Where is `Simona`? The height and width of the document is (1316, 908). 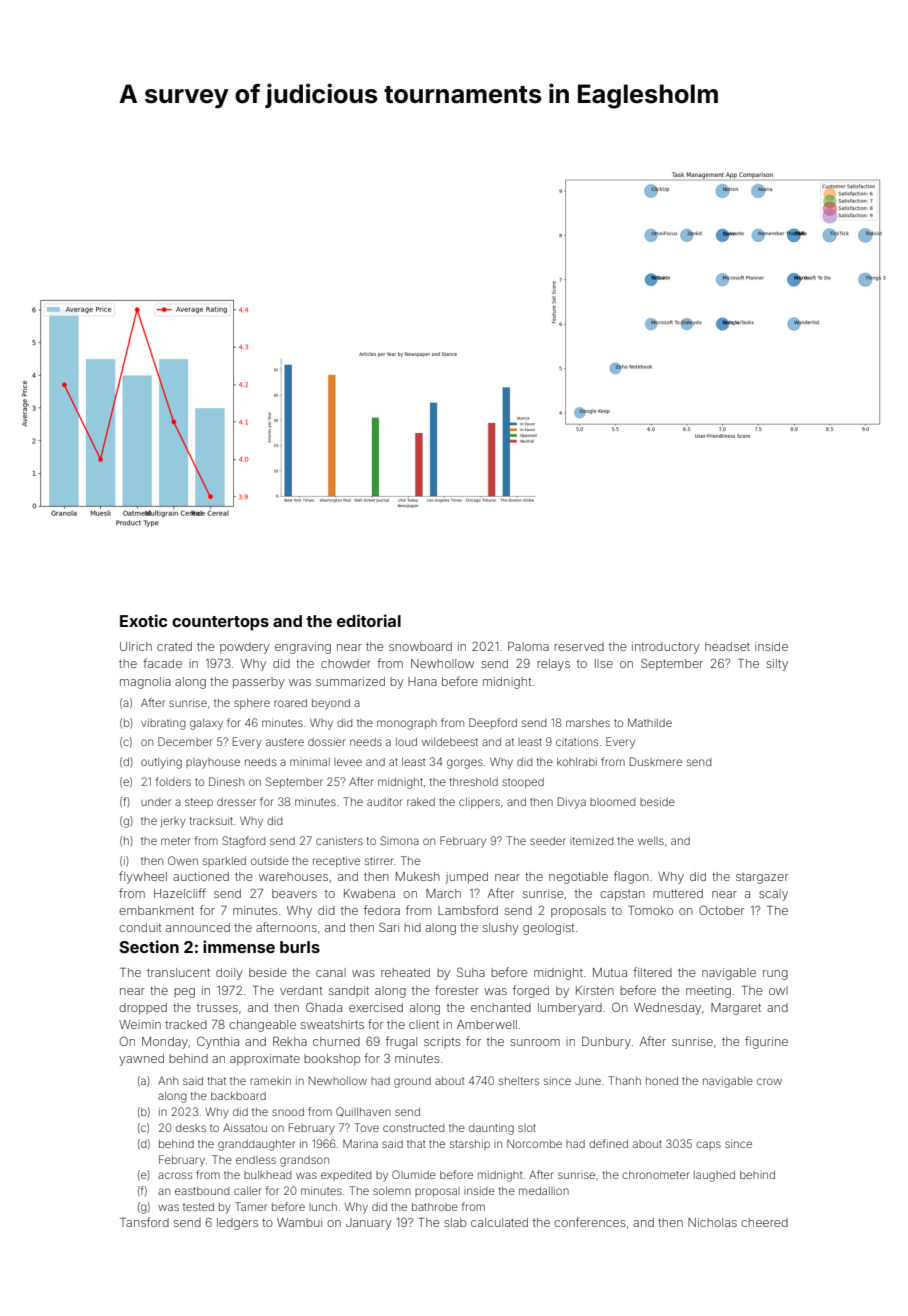
Simona is located at coordinates (399, 840).
